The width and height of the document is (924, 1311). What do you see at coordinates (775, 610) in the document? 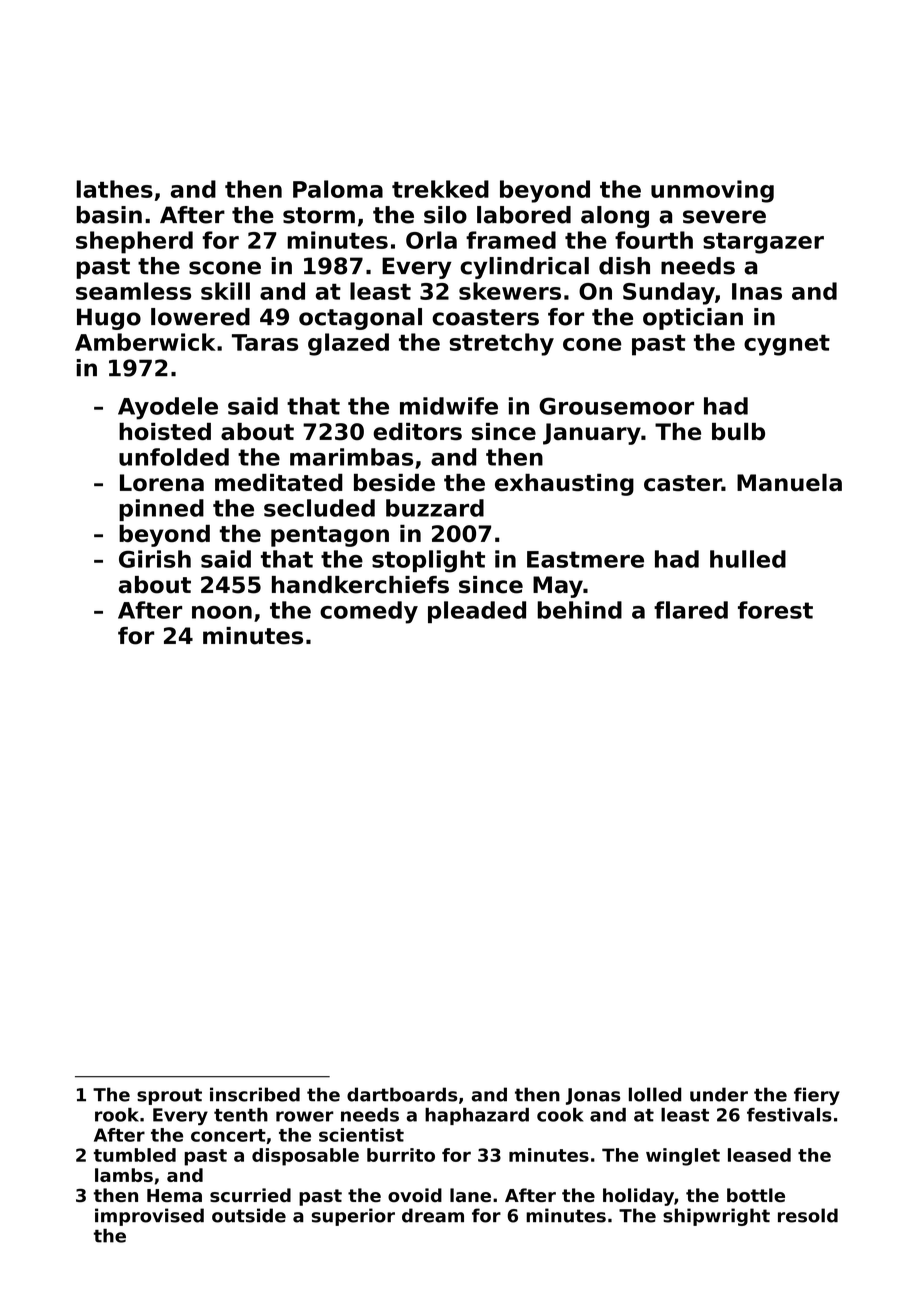
I see `forest` at bounding box center [775, 610].
